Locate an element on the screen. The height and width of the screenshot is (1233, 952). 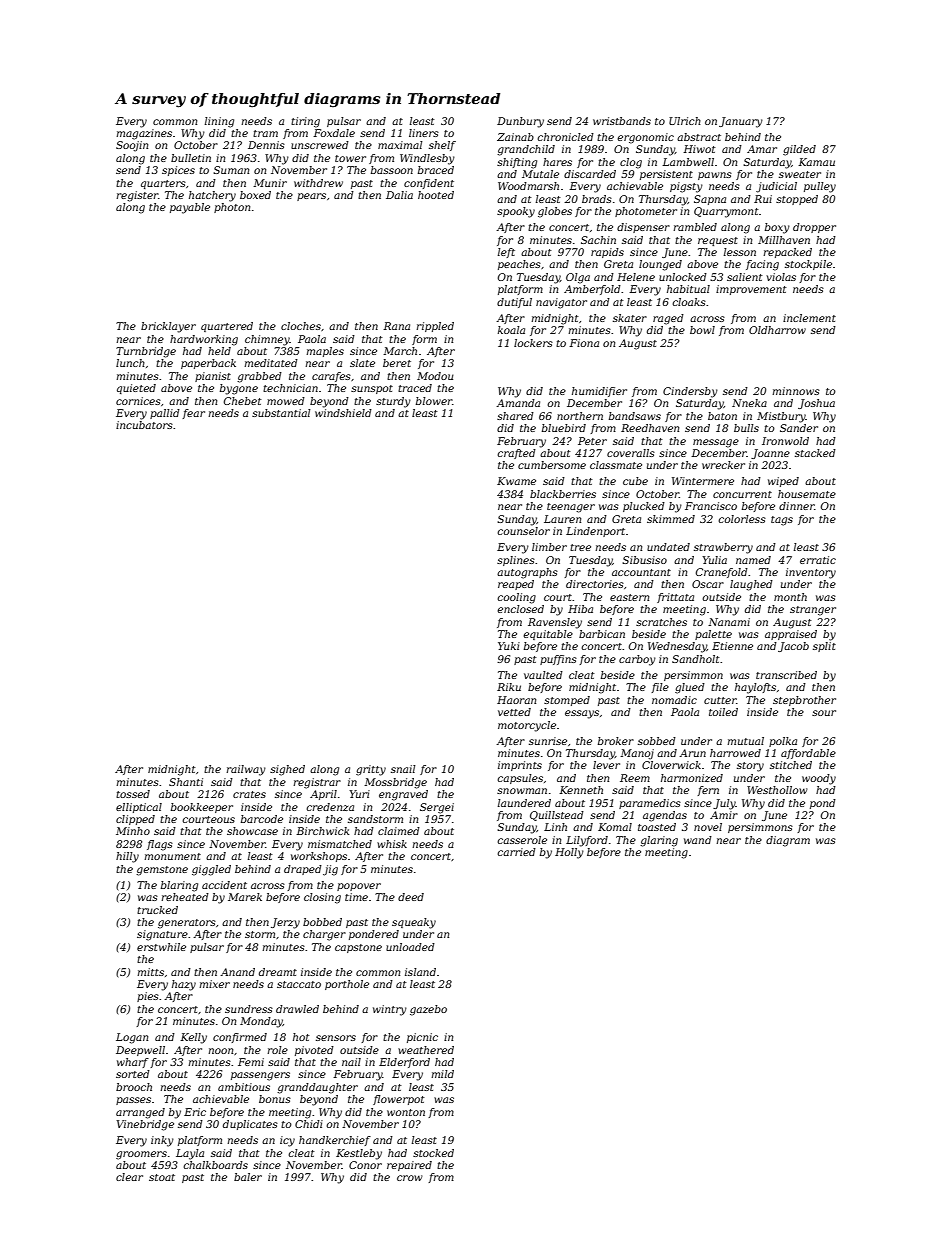
January is located at coordinates (741, 122).
